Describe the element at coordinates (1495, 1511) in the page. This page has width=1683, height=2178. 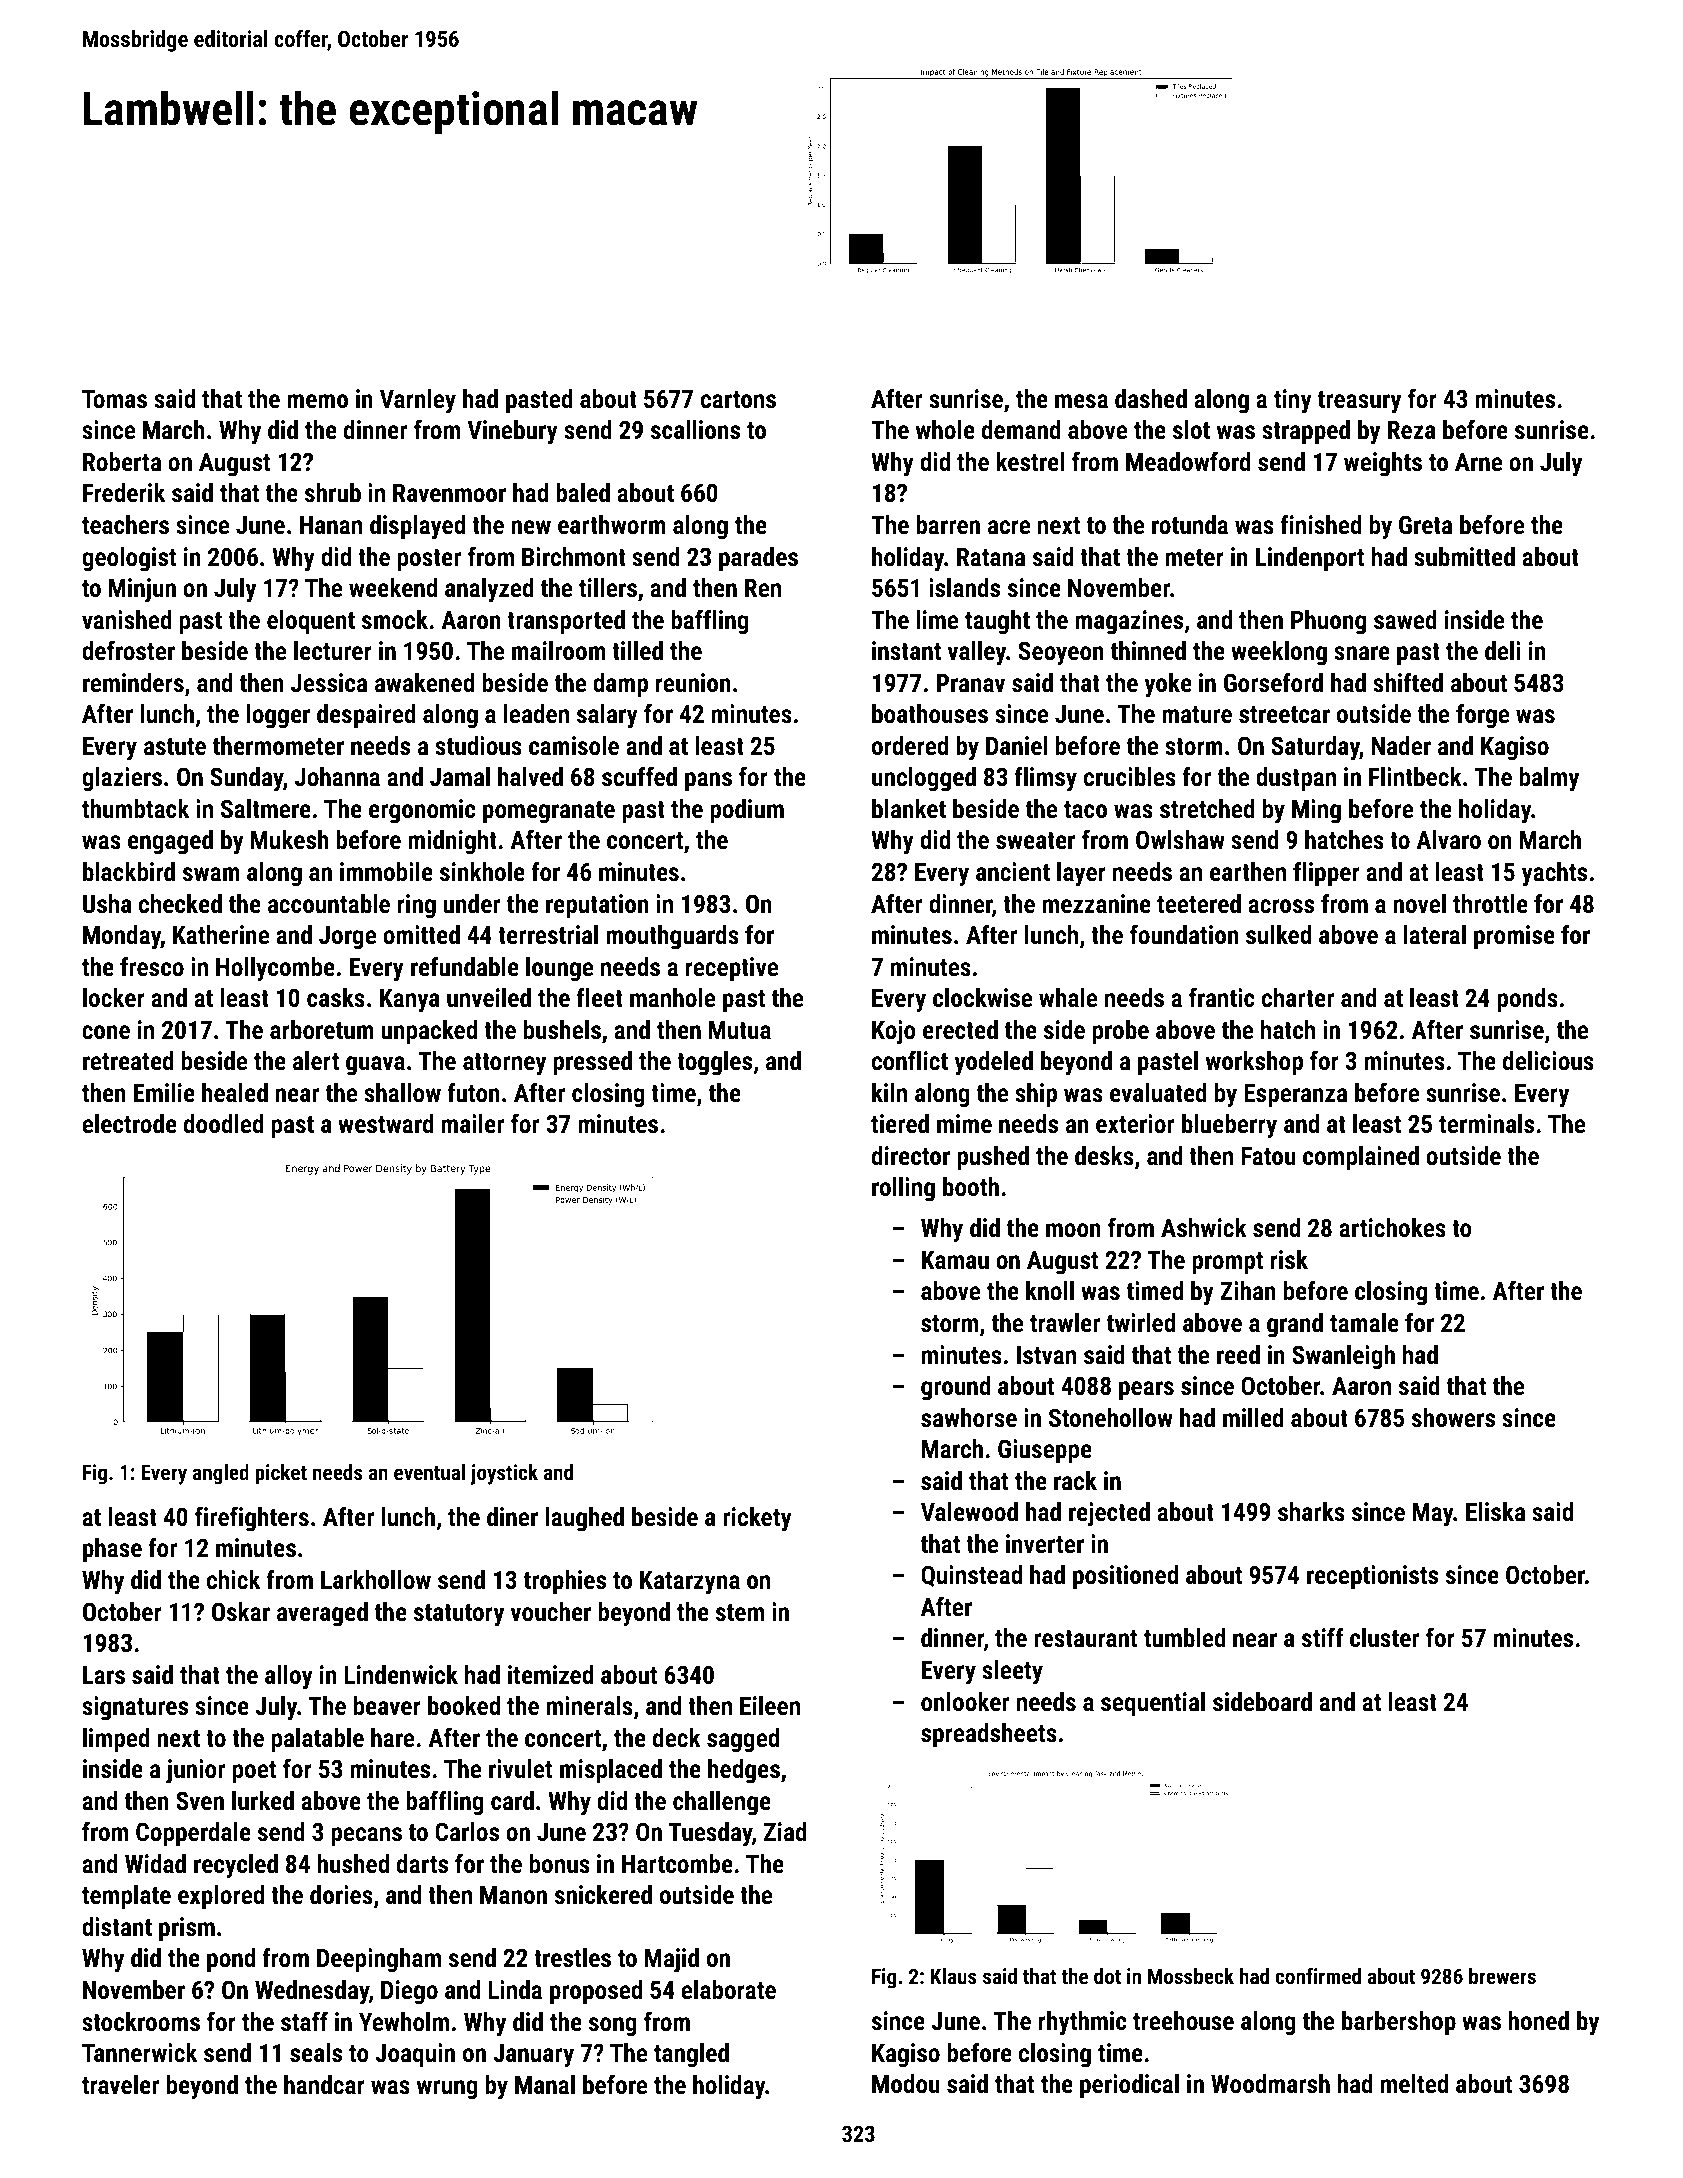
I see `Eliska` at that location.
